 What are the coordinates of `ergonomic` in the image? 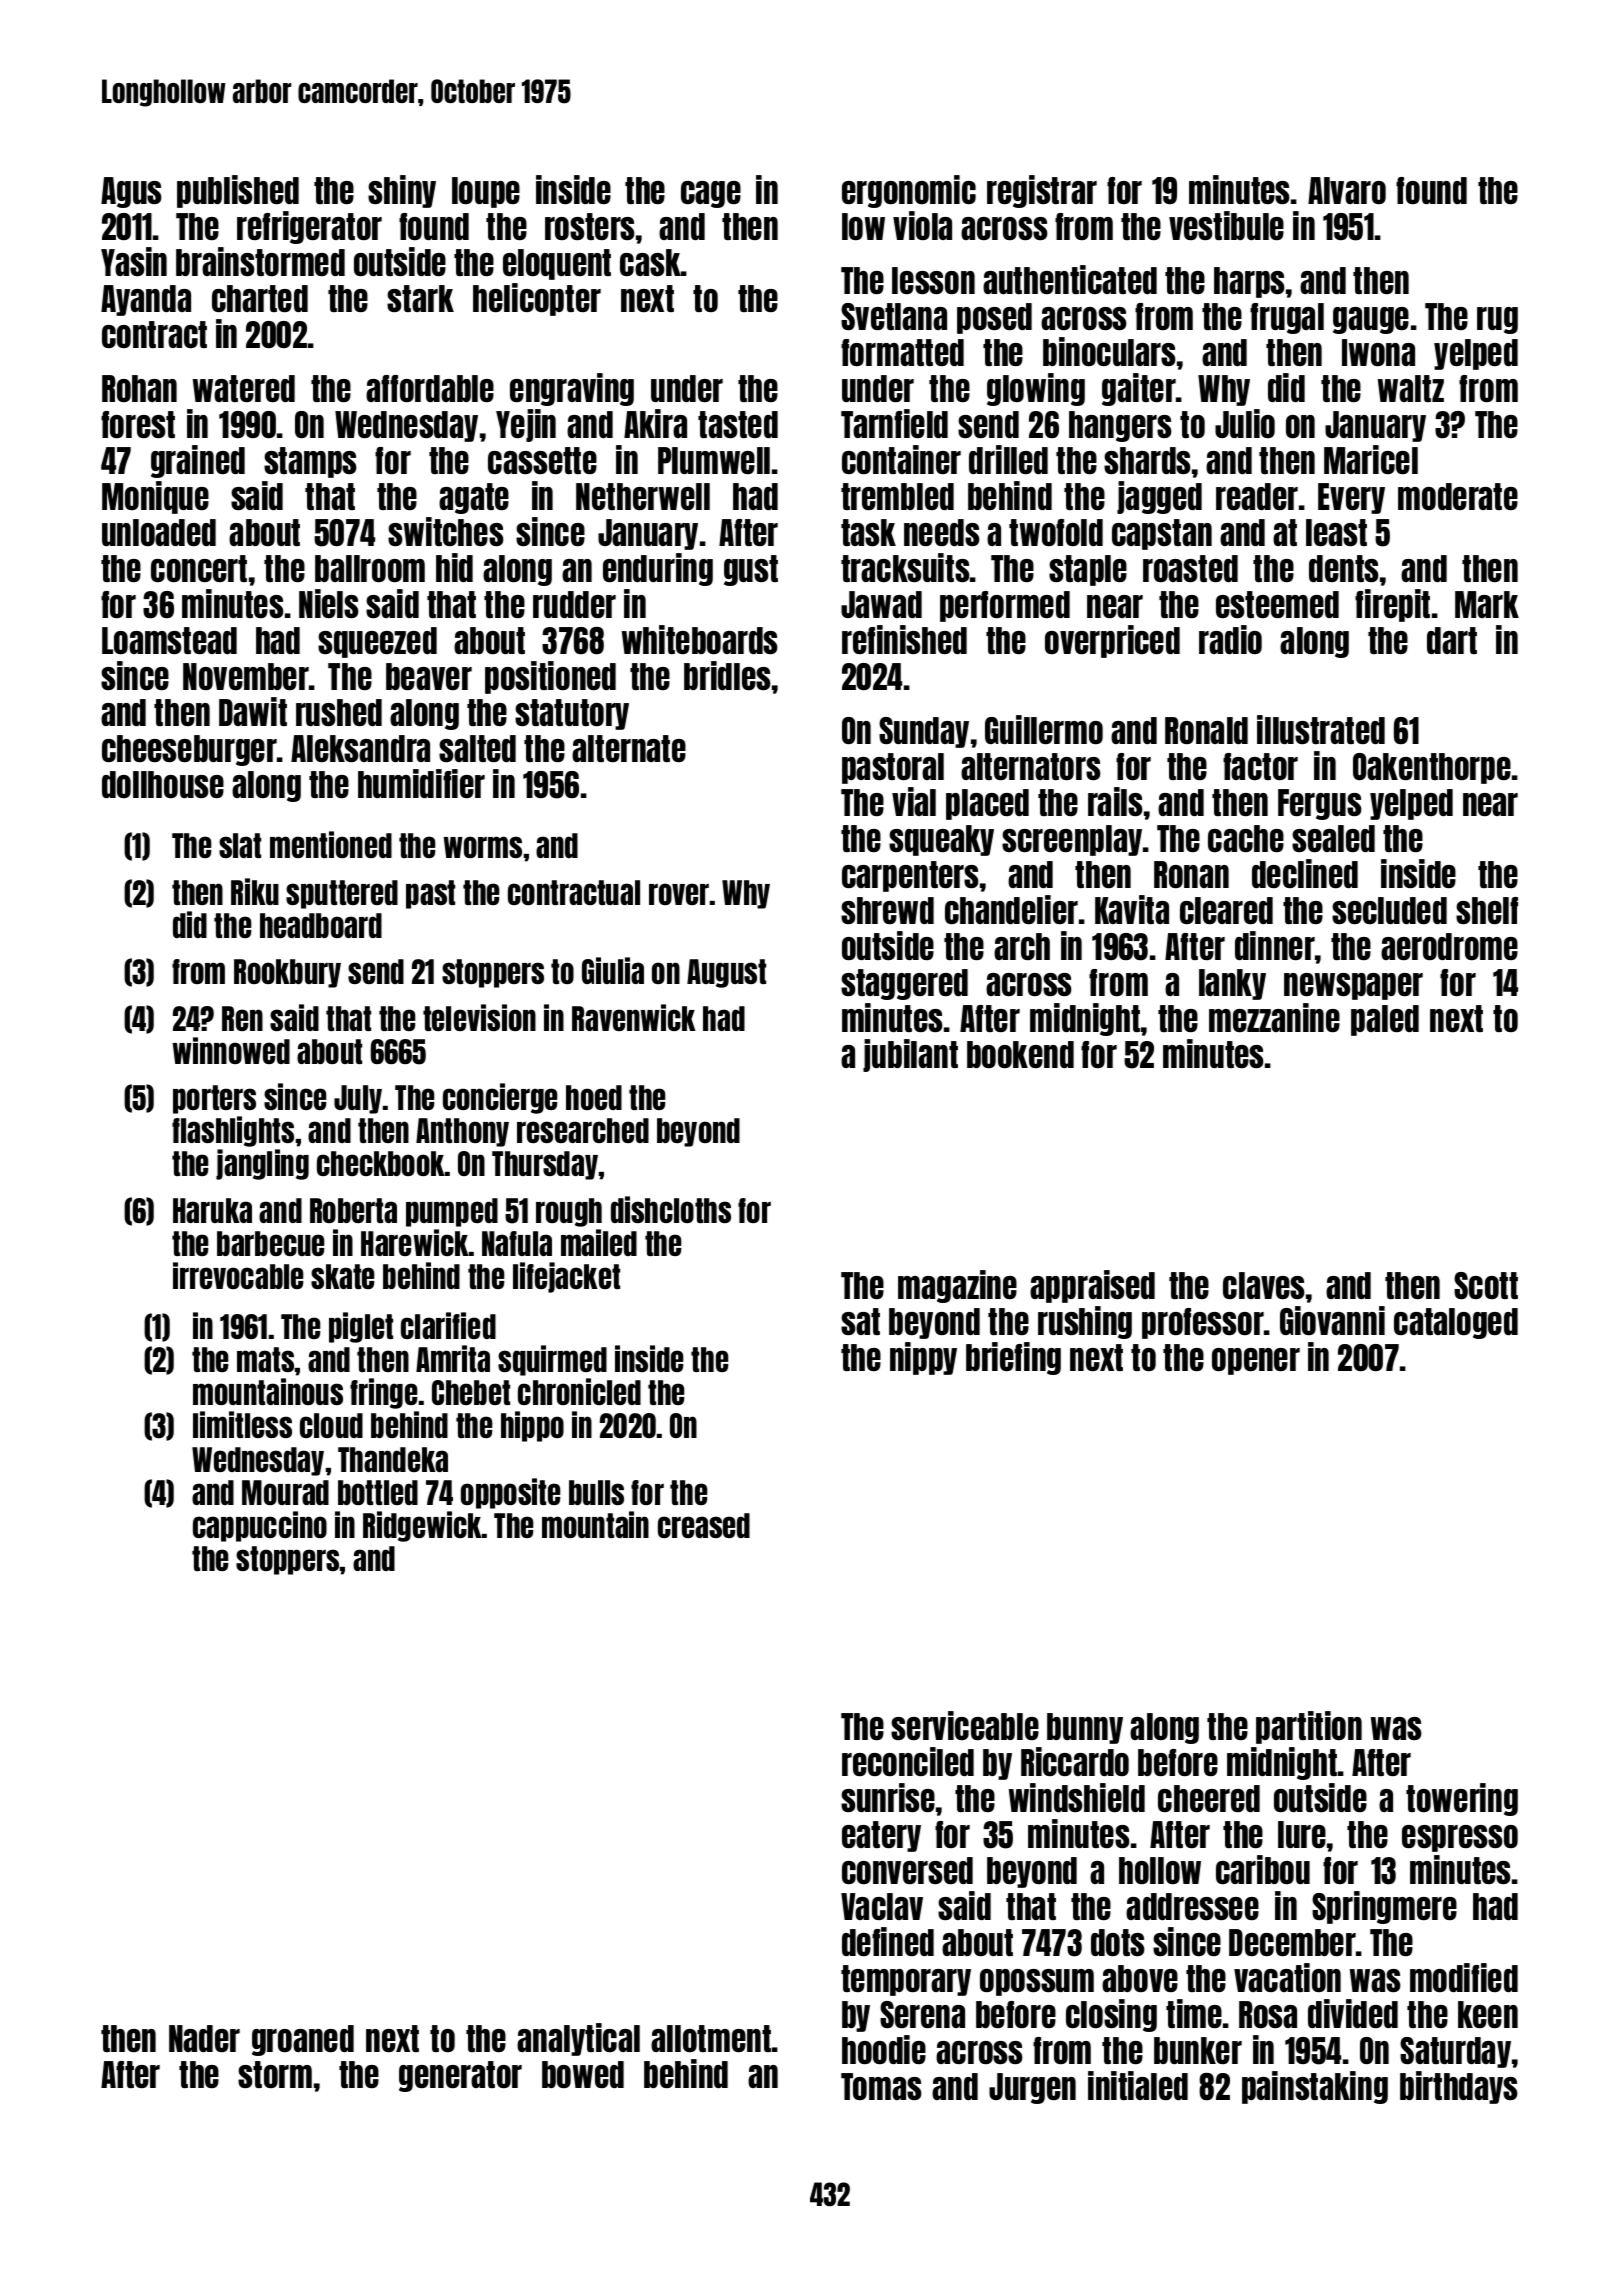 It's located at (909, 191).
